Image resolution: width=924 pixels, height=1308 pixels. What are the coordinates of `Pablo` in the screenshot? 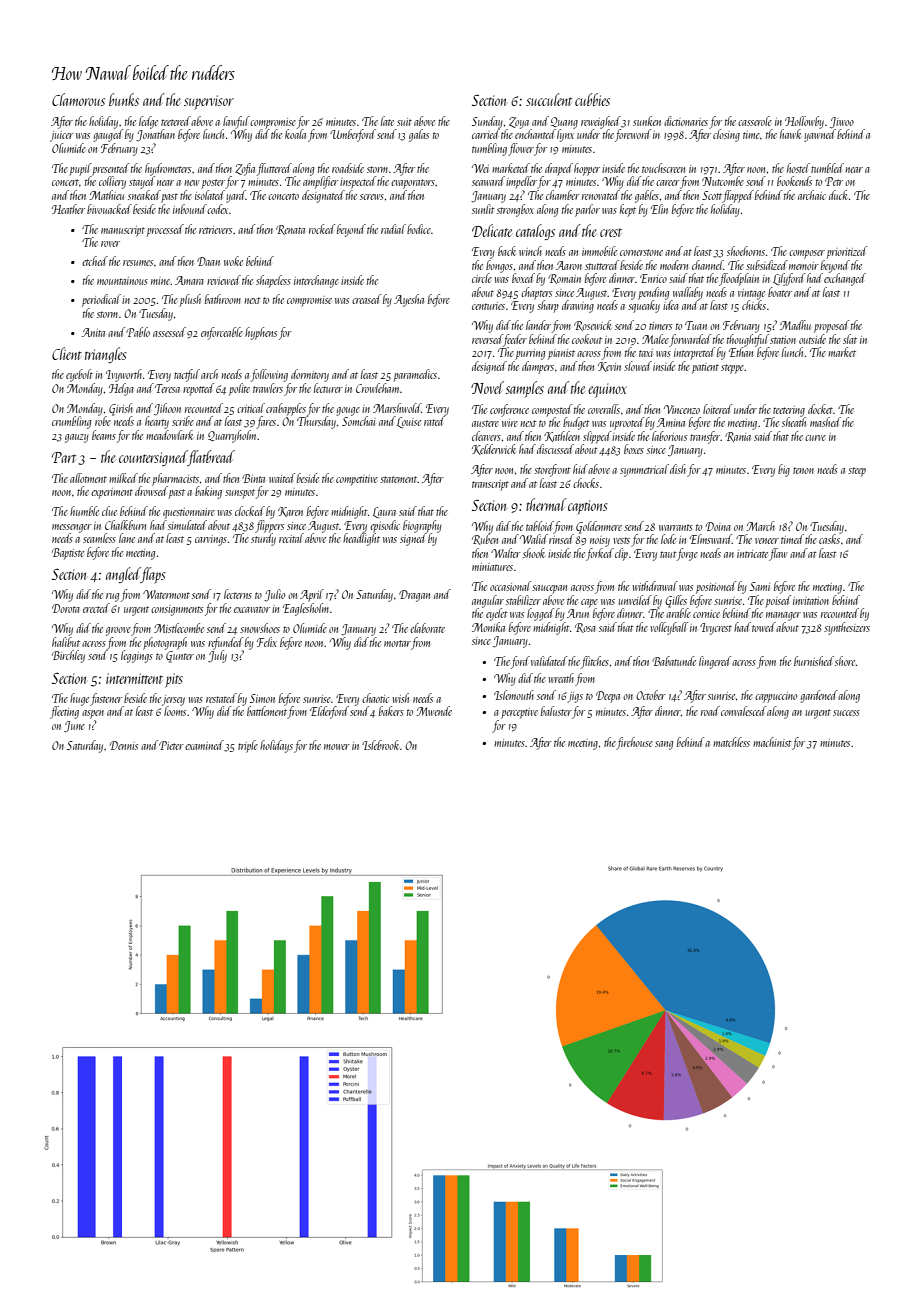 It's located at (138, 332).
